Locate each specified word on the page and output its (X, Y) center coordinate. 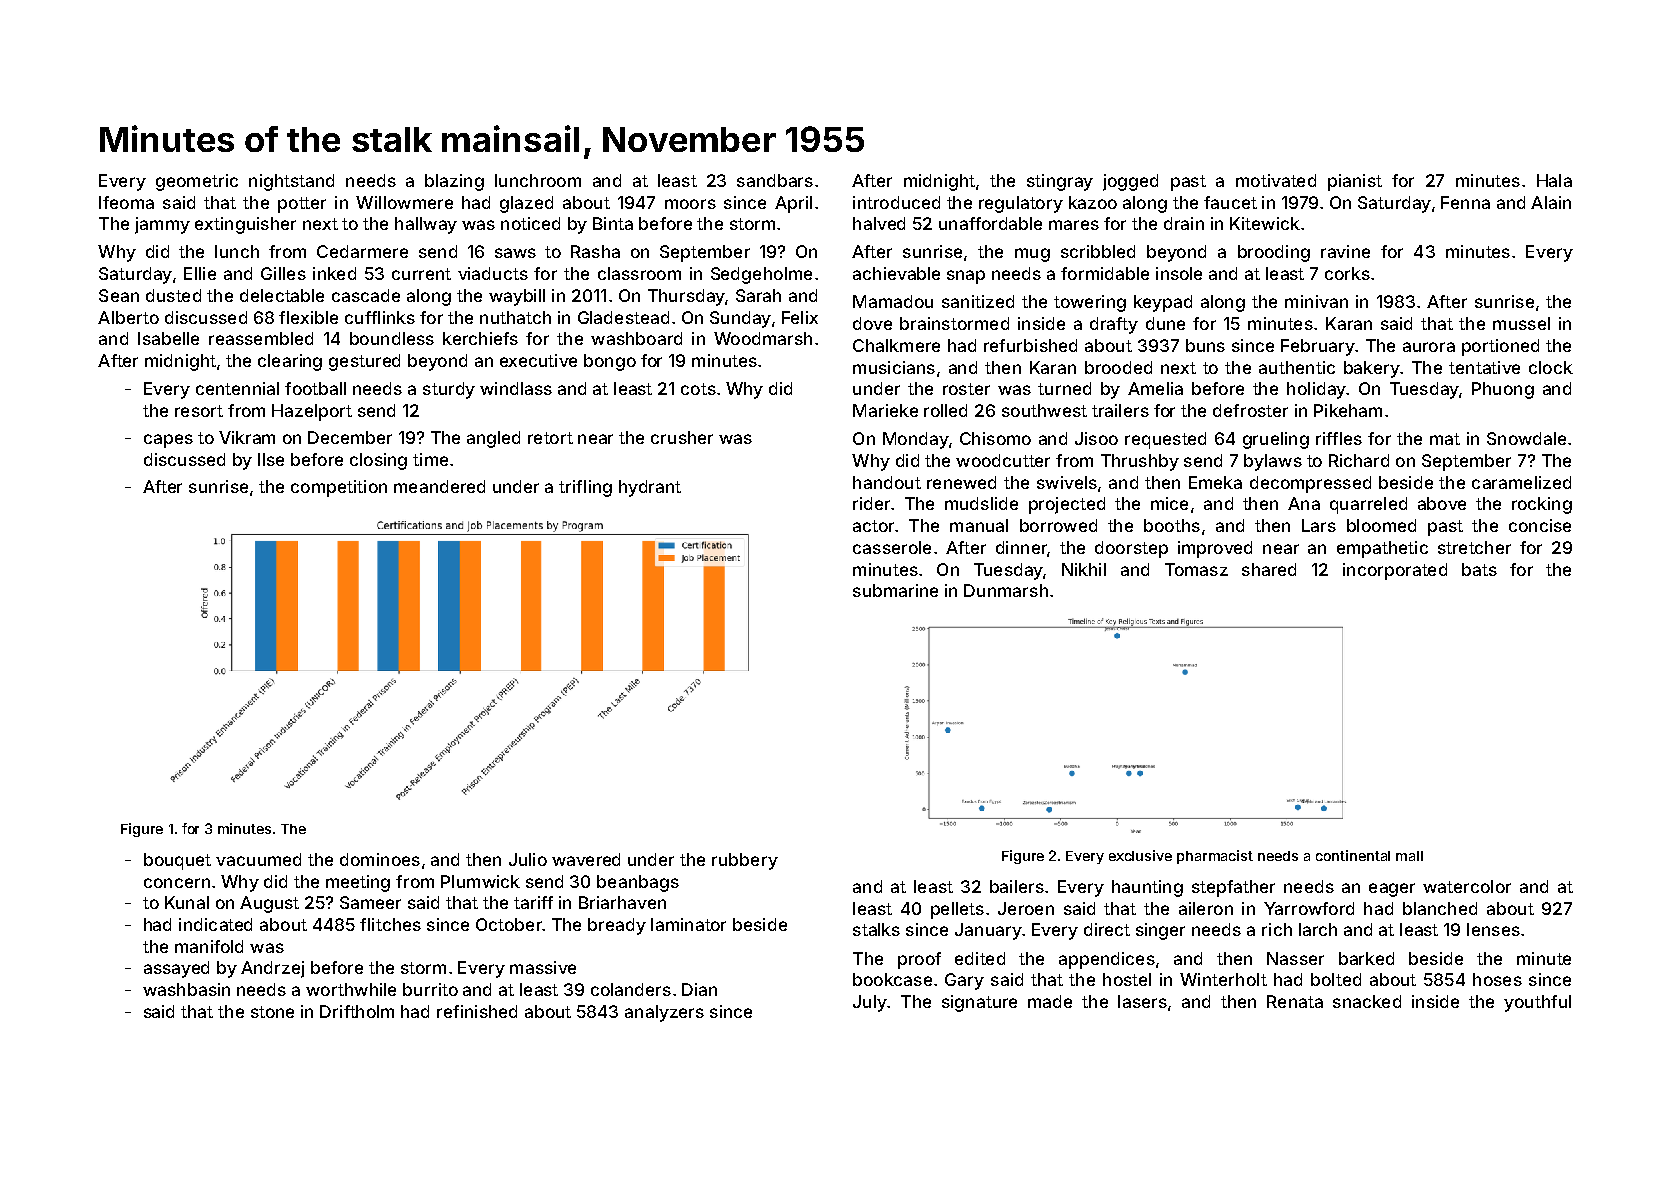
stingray (1060, 182)
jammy (162, 225)
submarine (895, 590)
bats (1479, 569)
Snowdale (1526, 438)
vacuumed (258, 859)
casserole (892, 547)
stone (272, 1012)
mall (1409, 856)
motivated (1276, 180)
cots (698, 389)
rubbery (745, 861)
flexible (308, 317)
